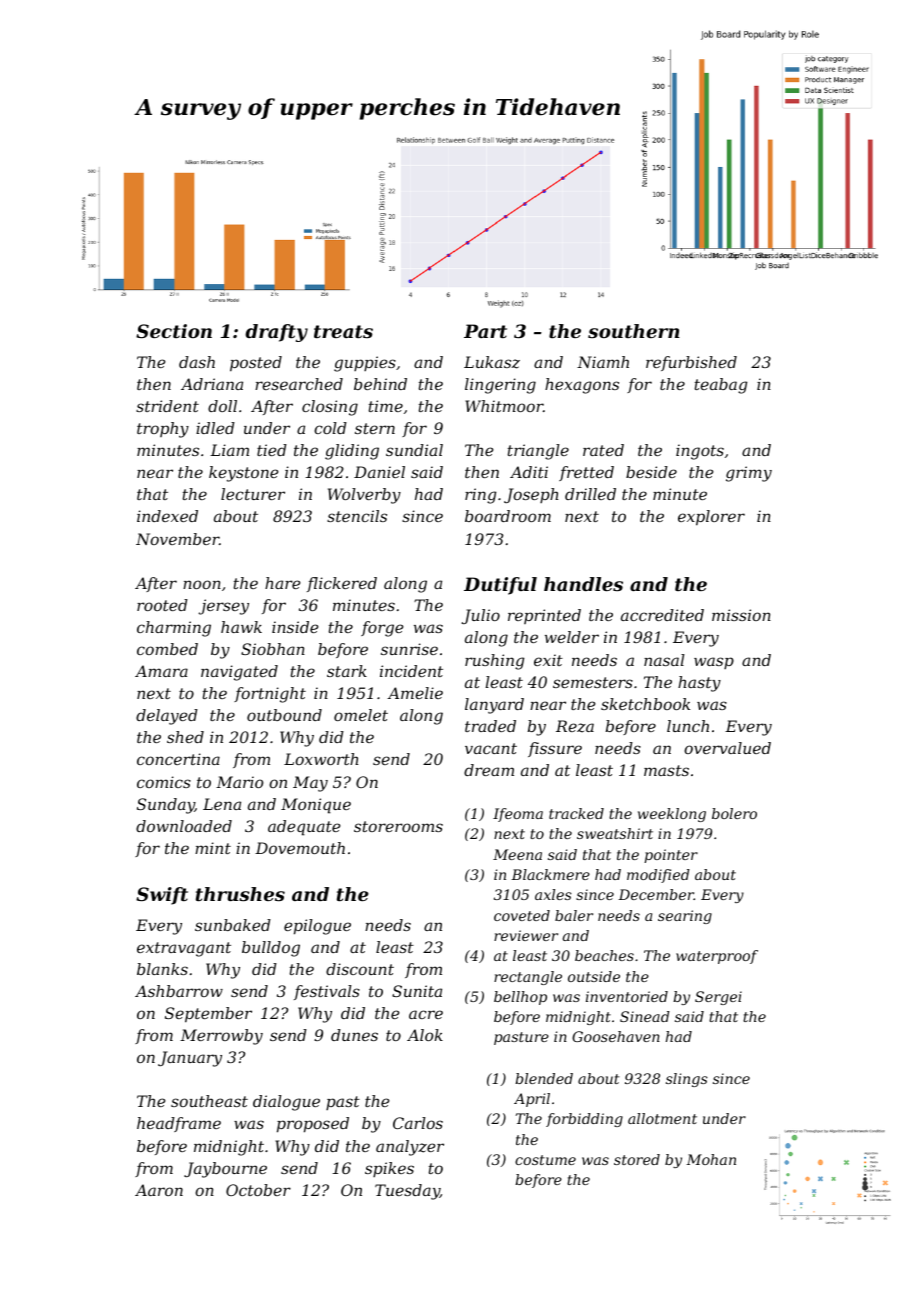 Image resolution: width=908 pixels, height=1316 pixels. What do you see at coordinates (174, 331) in the document?
I see `Section` at bounding box center [174, 331].
